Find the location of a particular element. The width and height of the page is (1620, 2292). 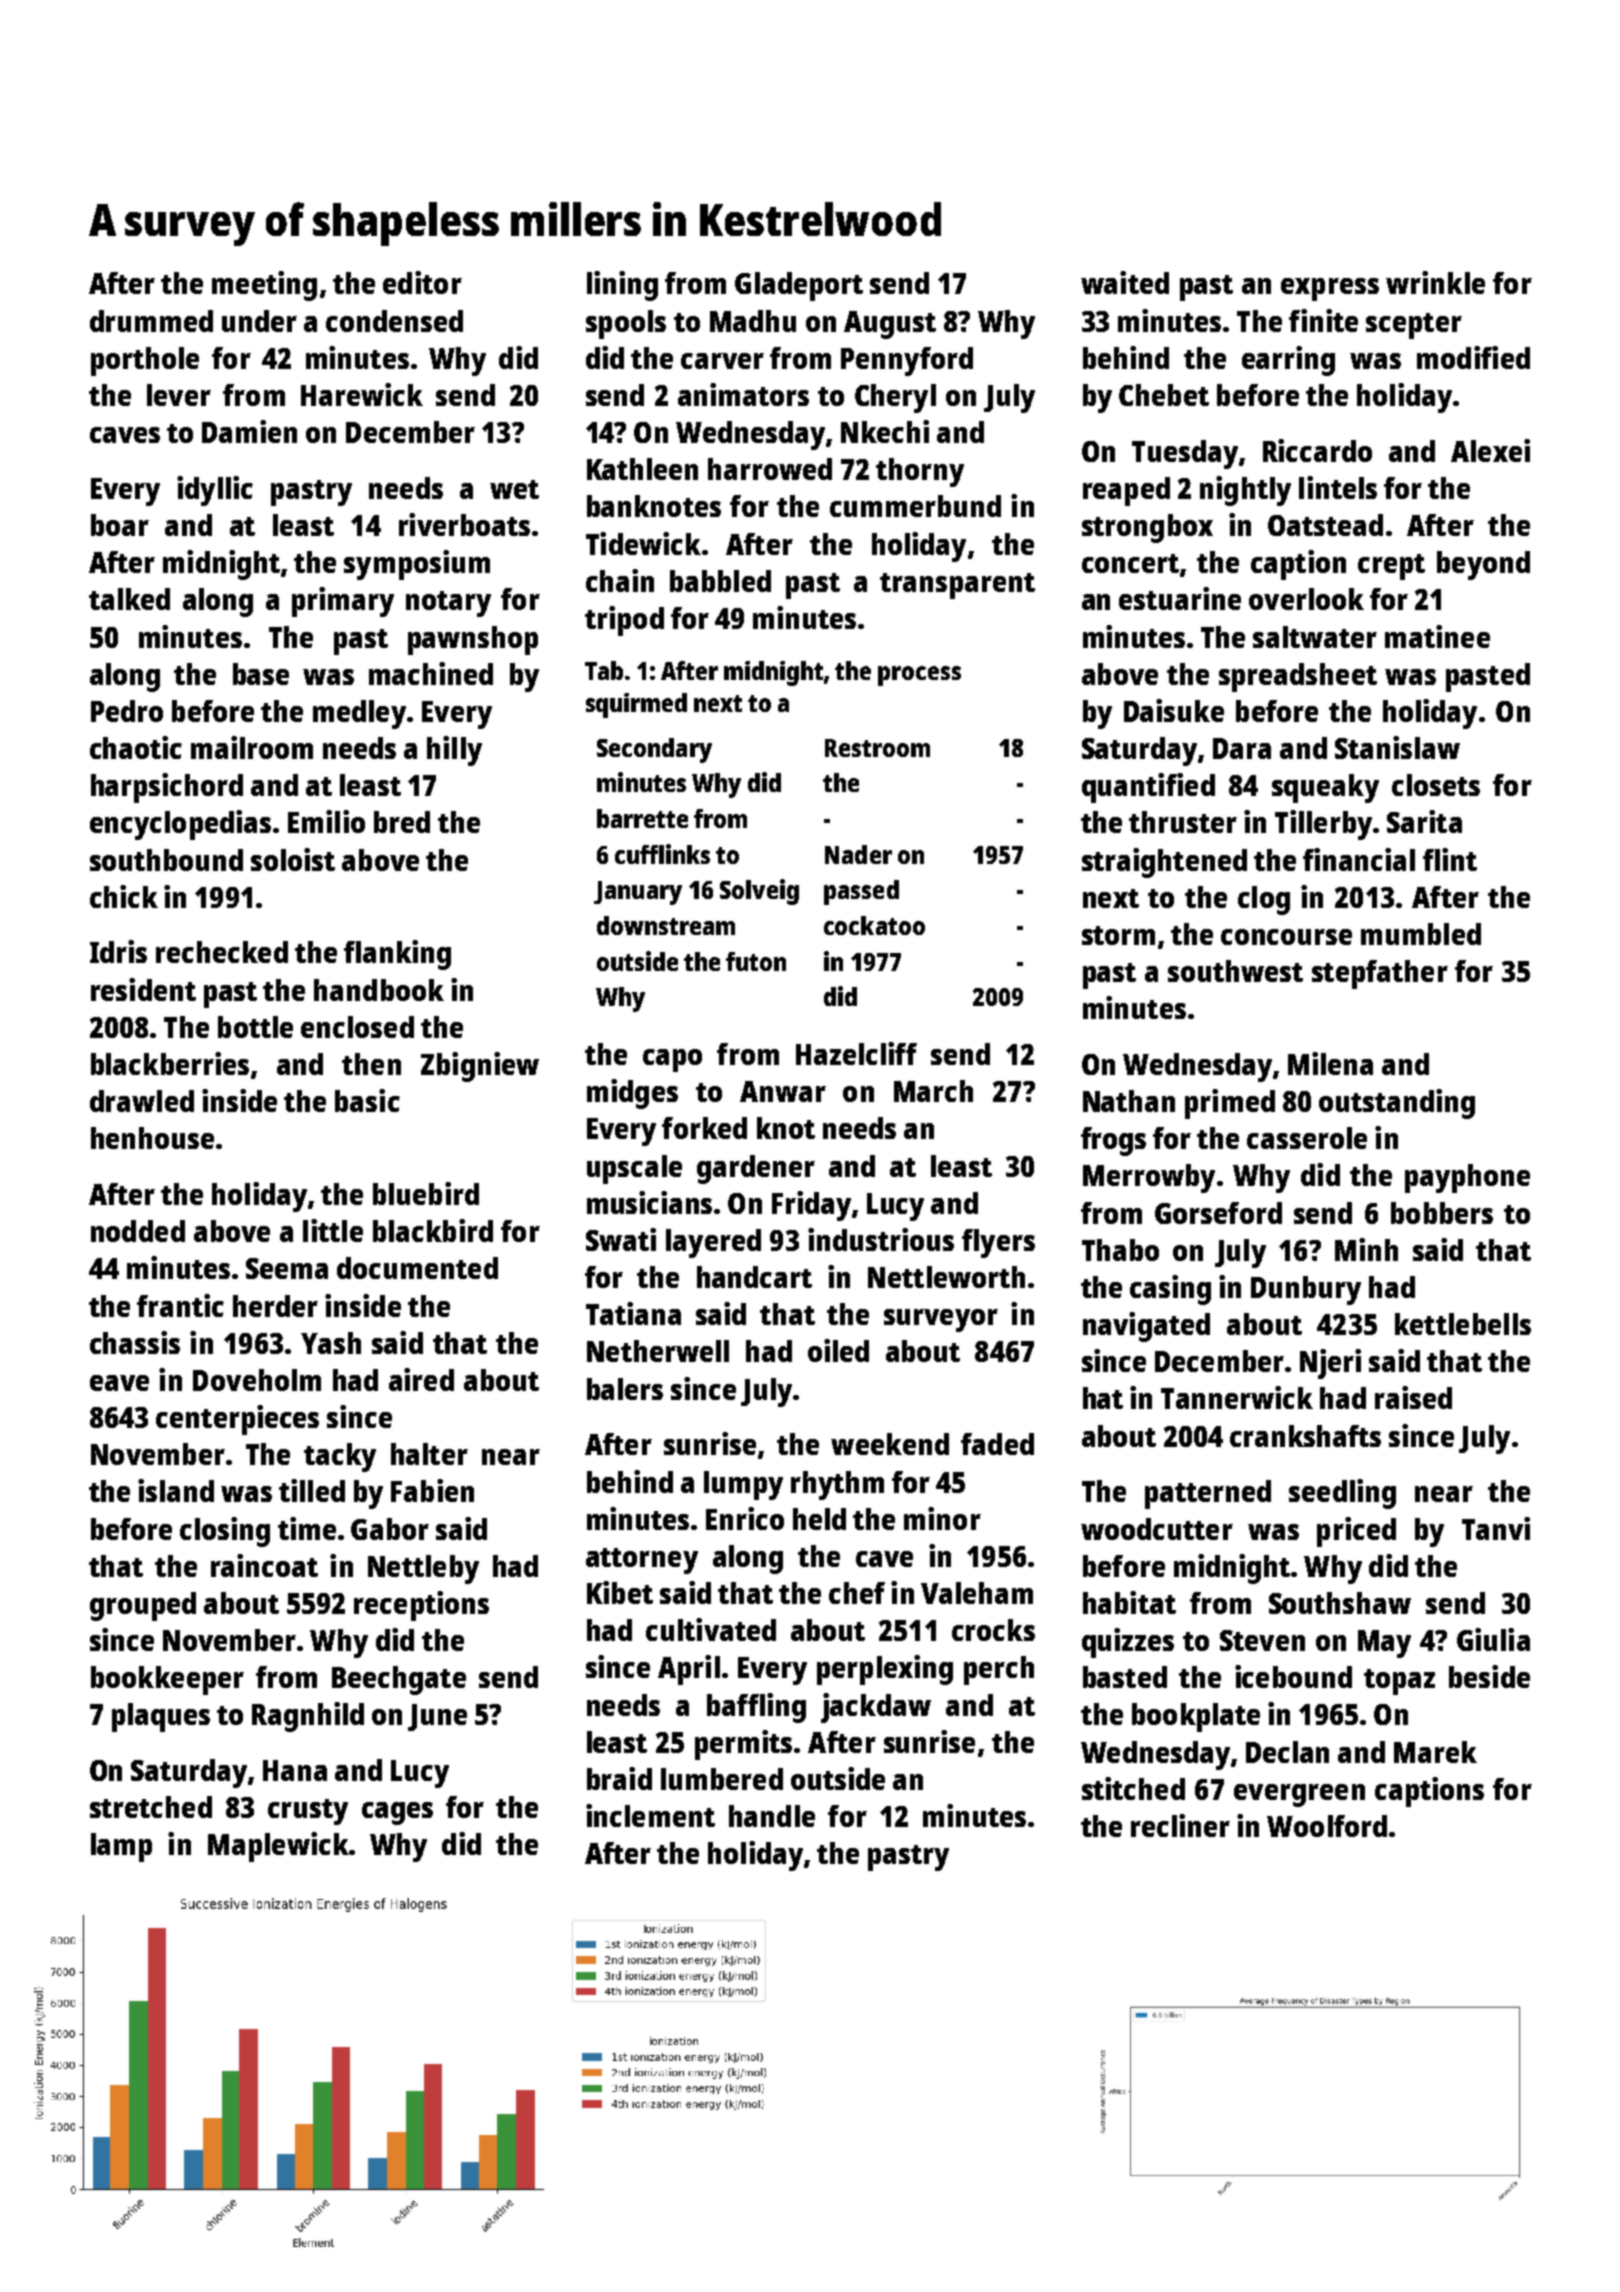

wrinkle is located at coordinates (1435, 282).
